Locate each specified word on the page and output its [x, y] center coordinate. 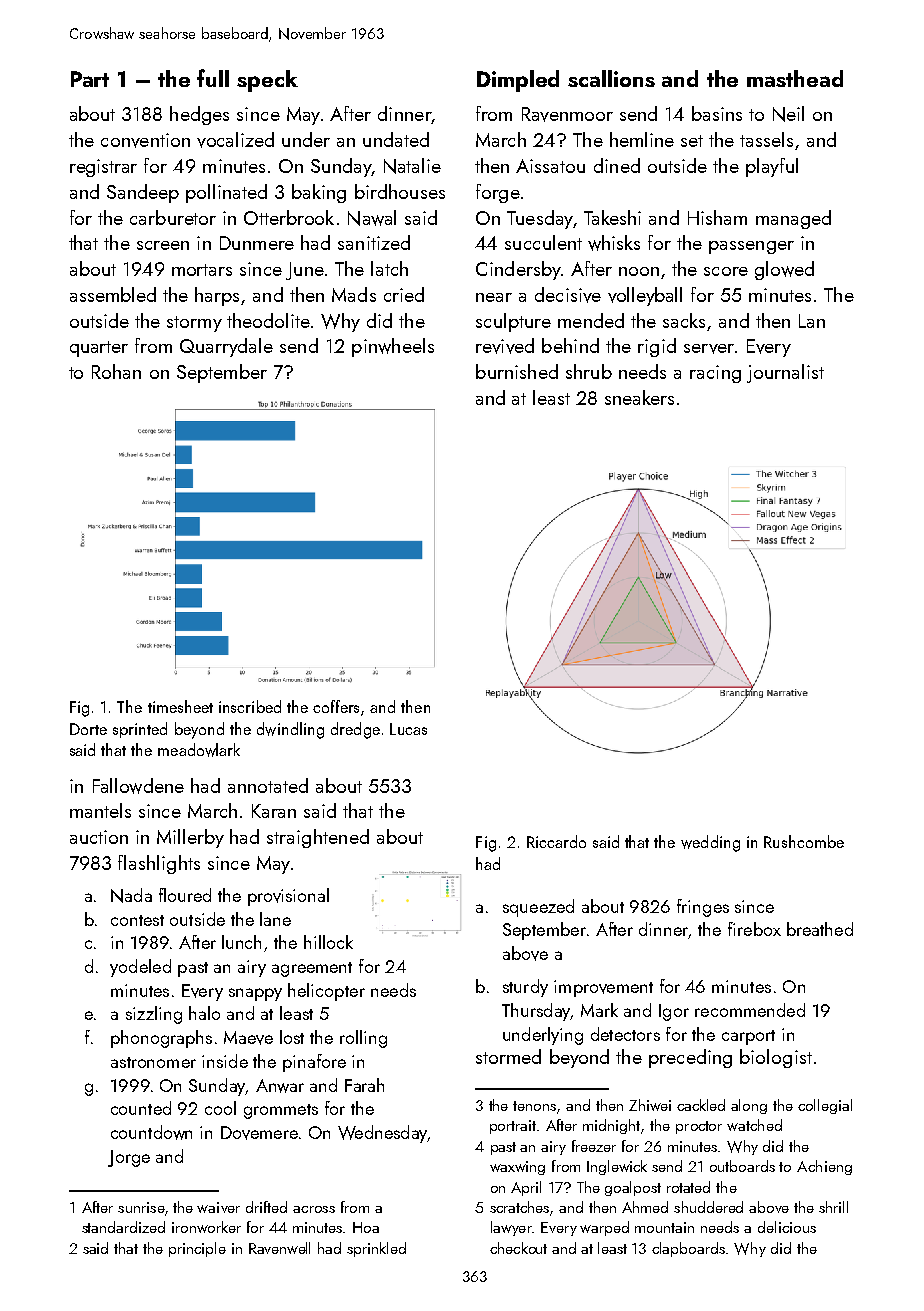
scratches [519, 1207]
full [213, 78]
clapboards [688, 1249]
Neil [788, 114]
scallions [611, 78]
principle [197, 1249]
